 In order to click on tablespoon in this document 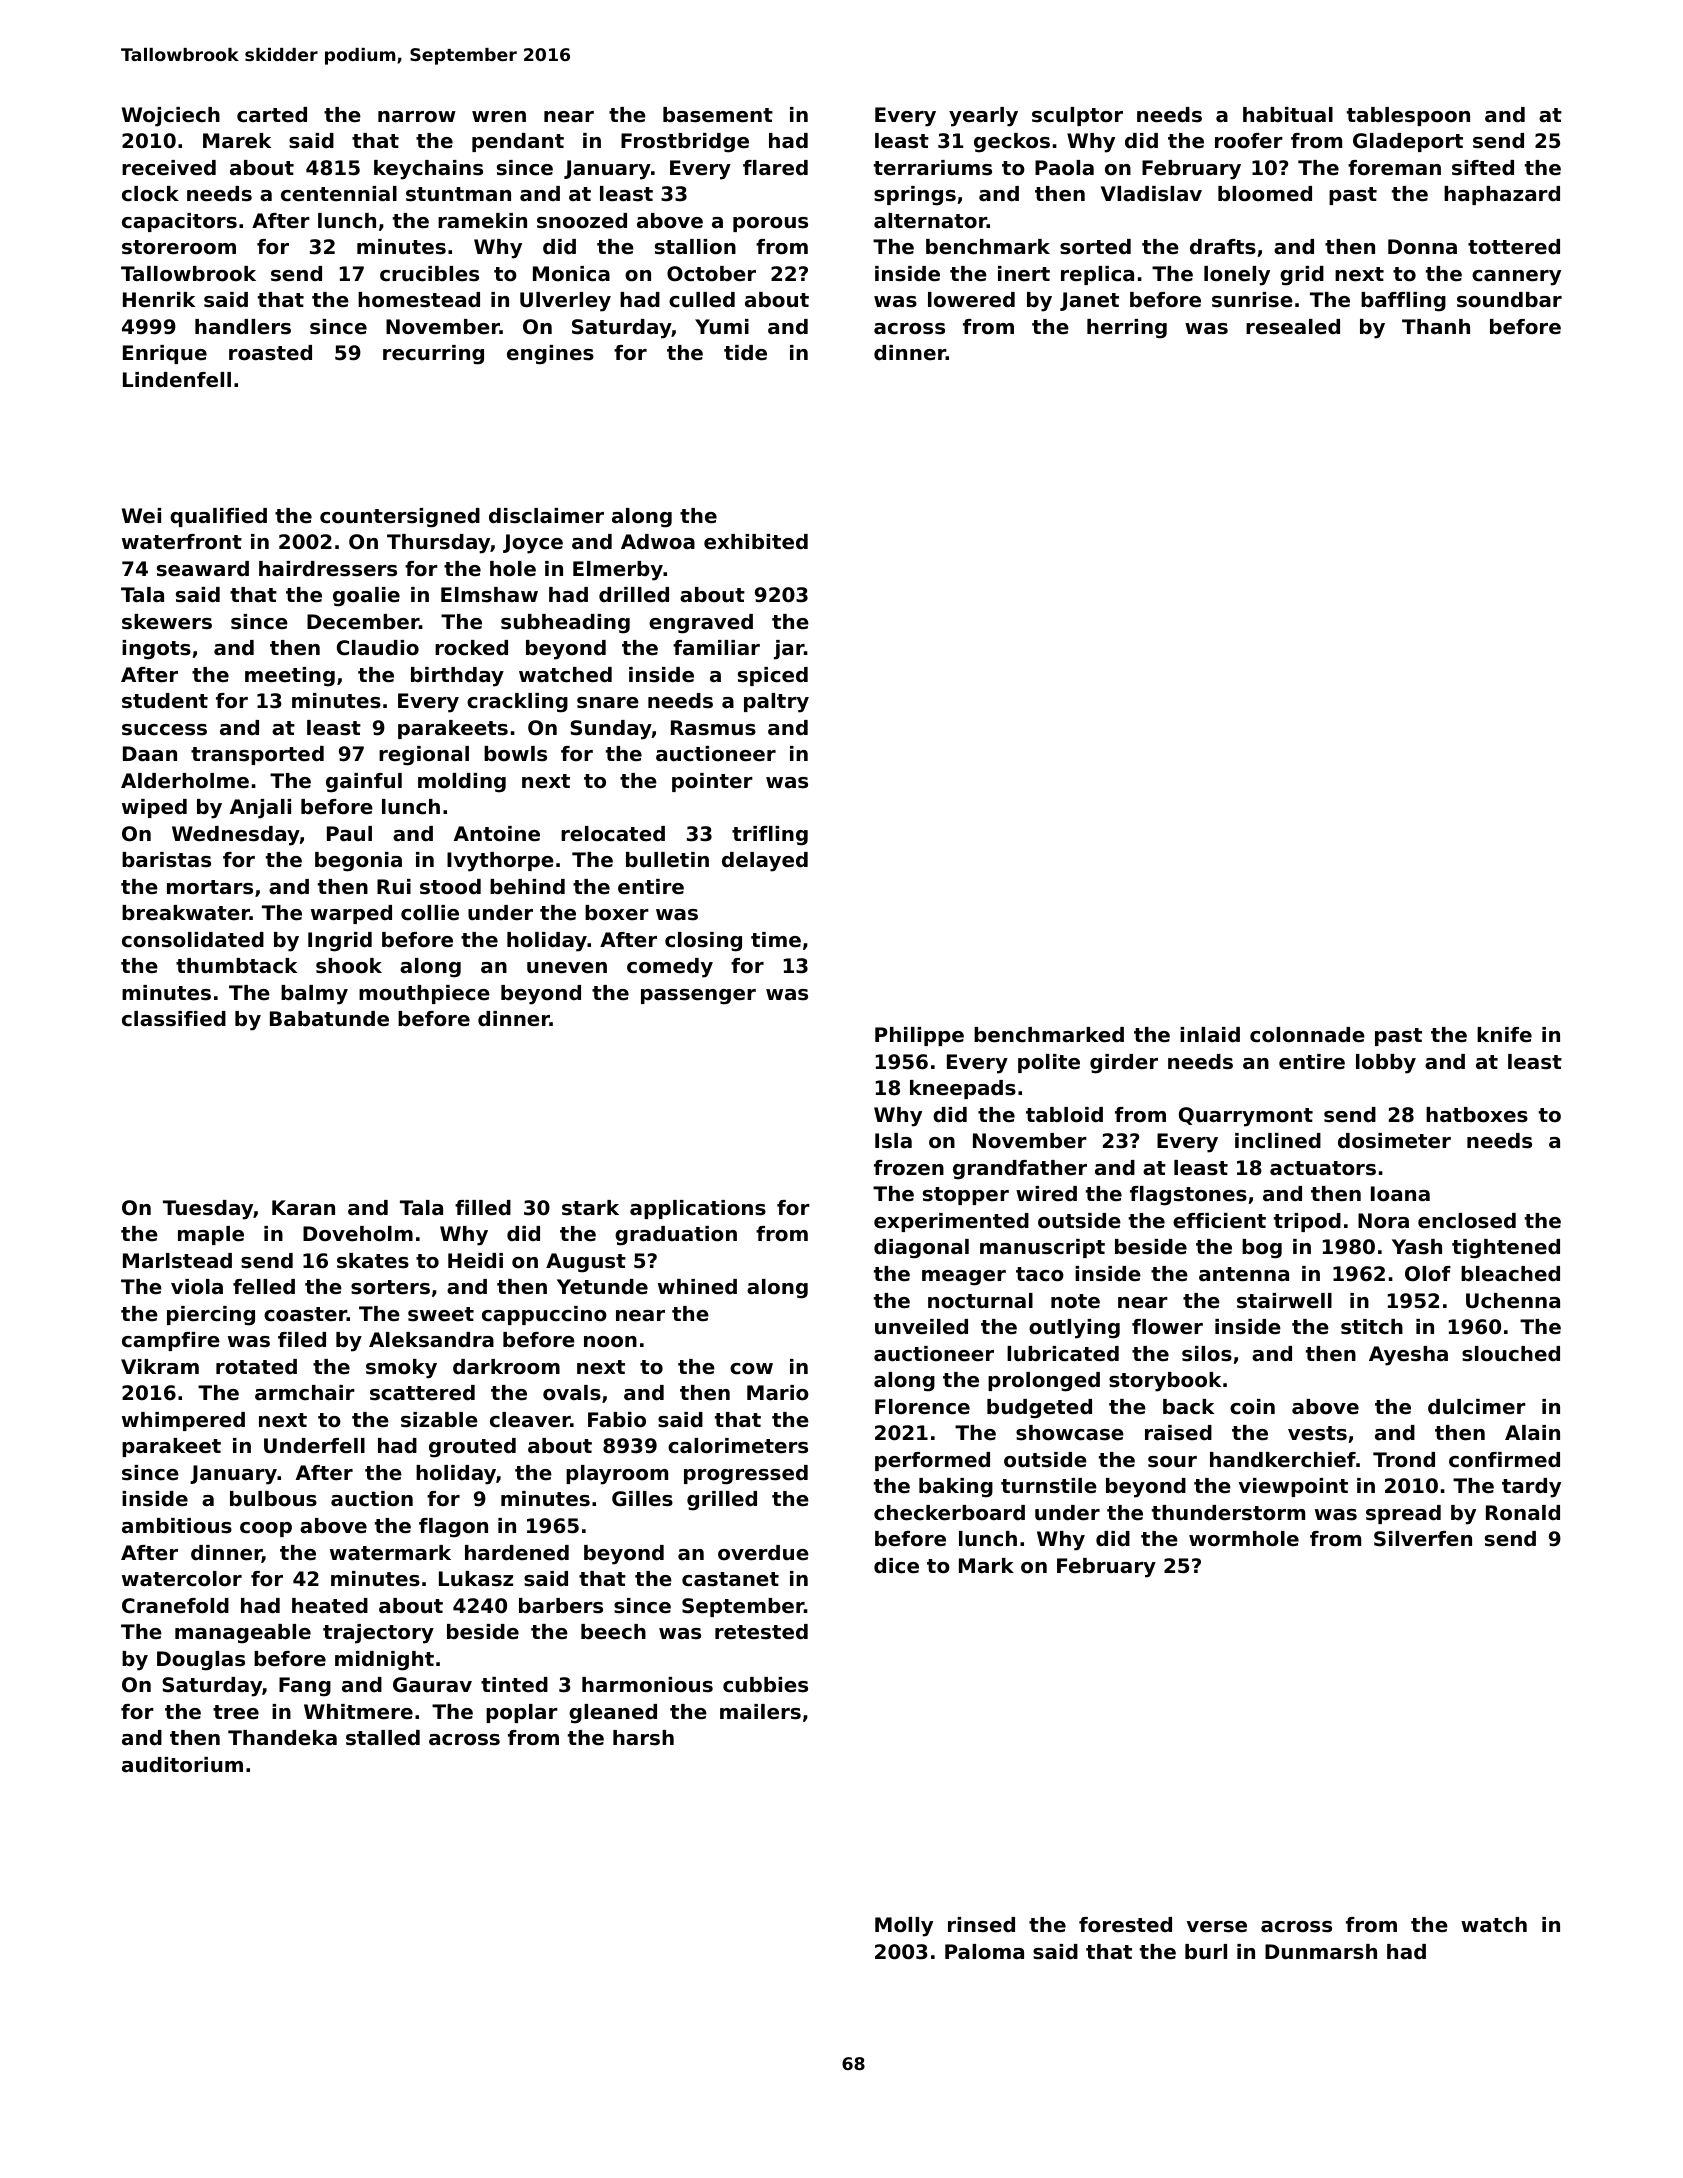, I will do `click(1408, 116)`.
